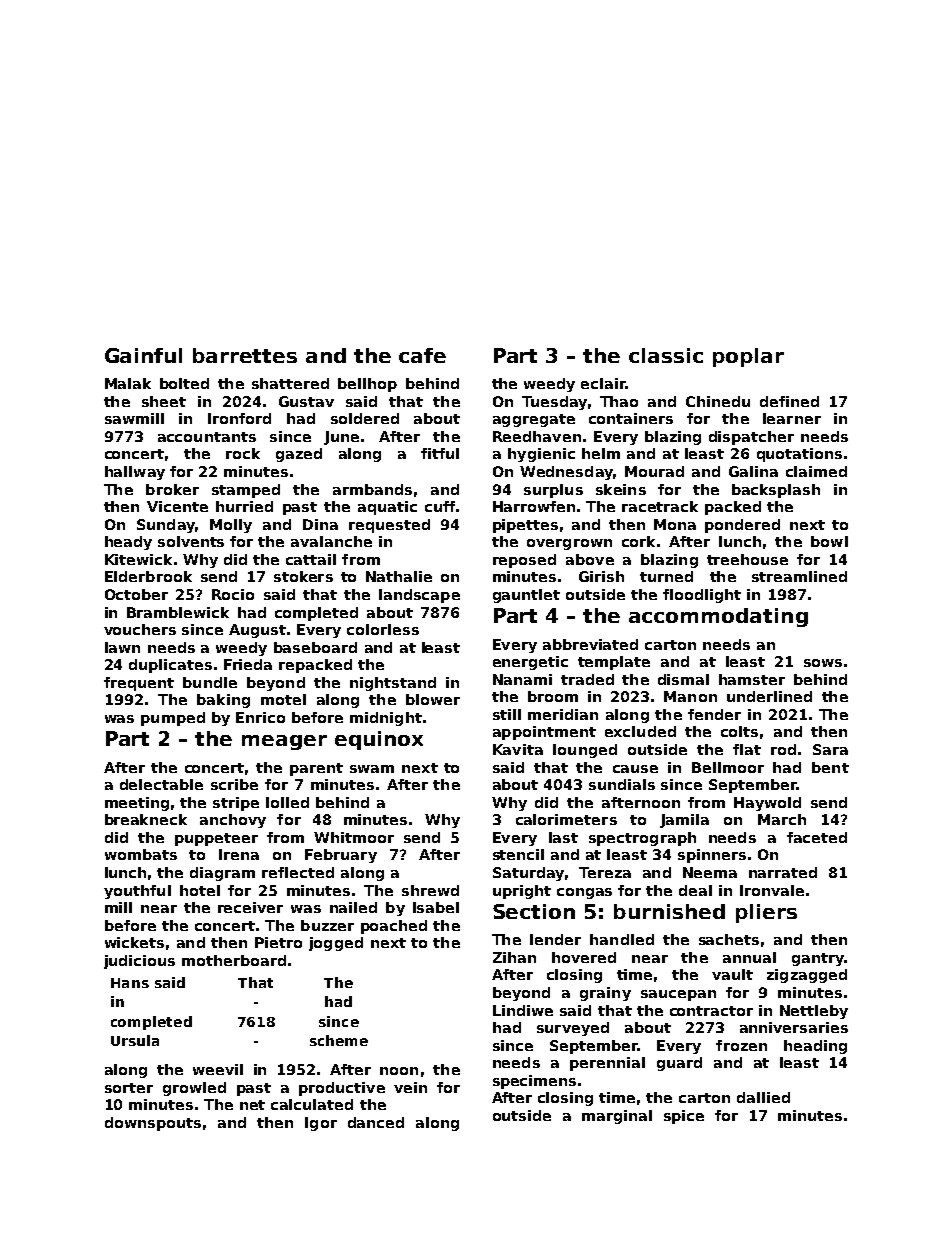 The image size is (952, 1233). I want to click on downspouts, so click(153, 1124).
